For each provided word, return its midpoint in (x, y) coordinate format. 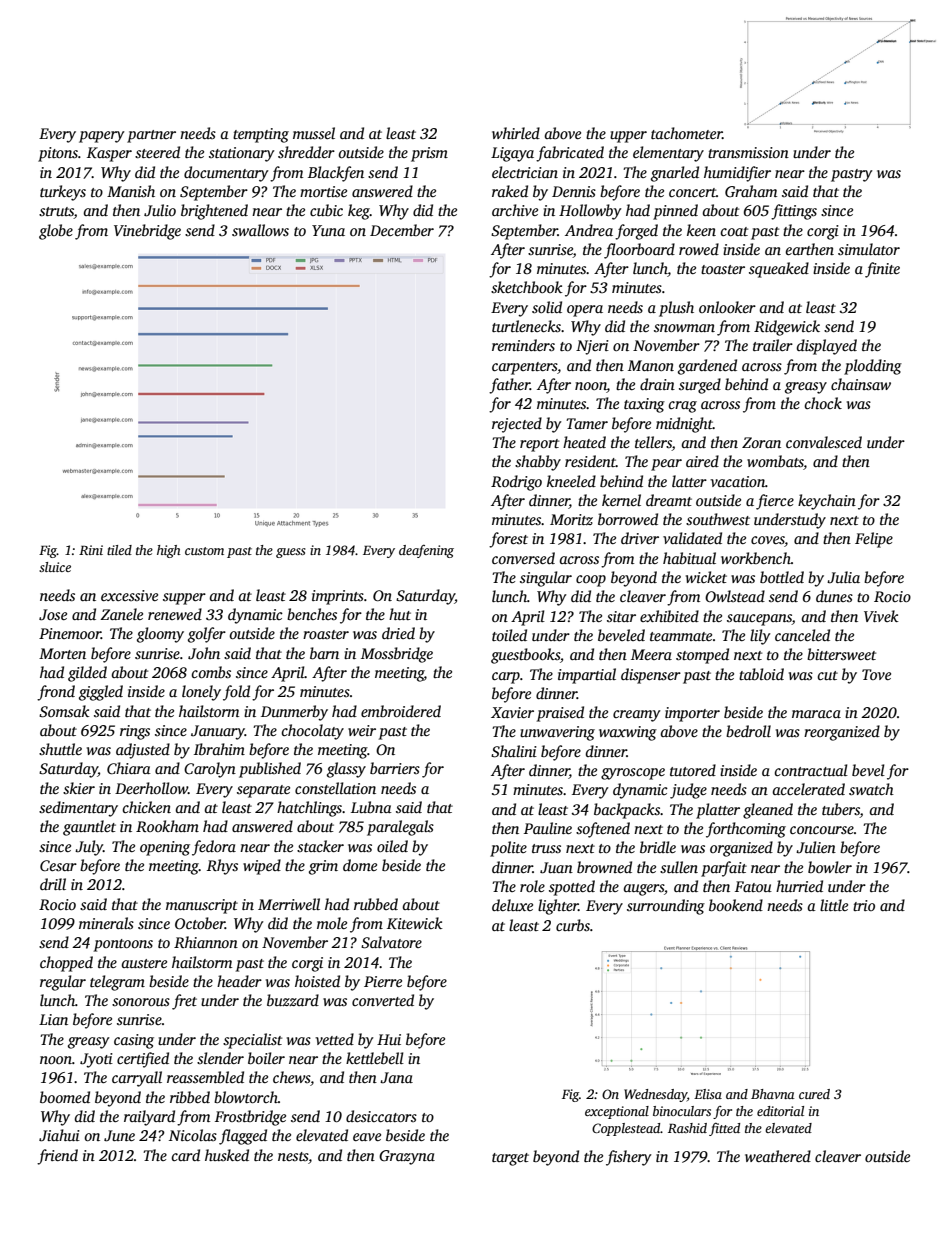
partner (151, 136)
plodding (873, 367)
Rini (91, 550)
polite (508, 849)
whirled (516, 133)
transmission (748, 152)
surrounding (666, 907)
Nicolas (193, 1135)
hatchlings (309, 809)
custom (204, 551)
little (834, 905)
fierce (775, 502)
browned (604, 867)
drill (53, 884)
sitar (621, 616)
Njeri (592, 347)
